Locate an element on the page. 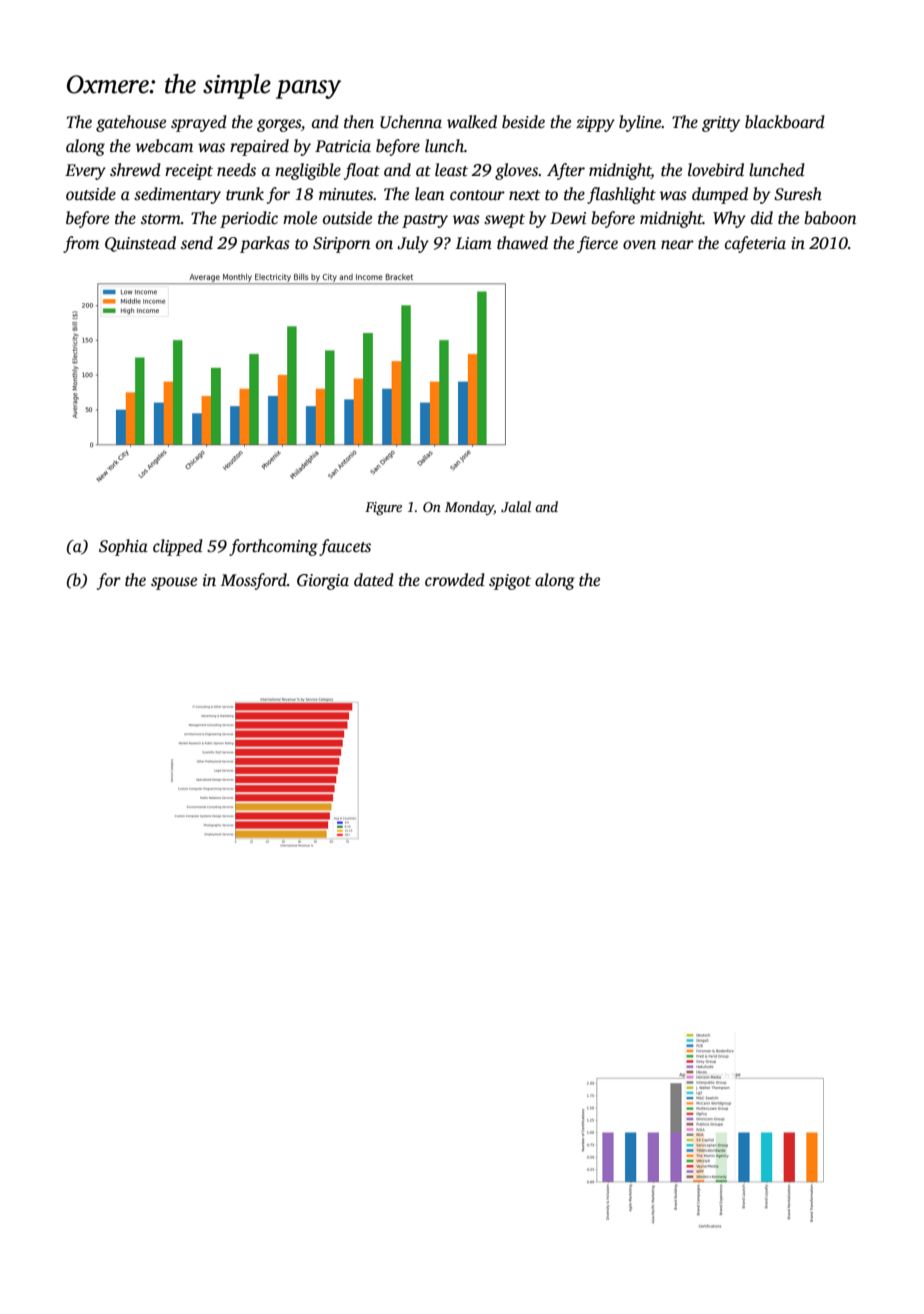  Sophia is located at coordinates (123, 547).
